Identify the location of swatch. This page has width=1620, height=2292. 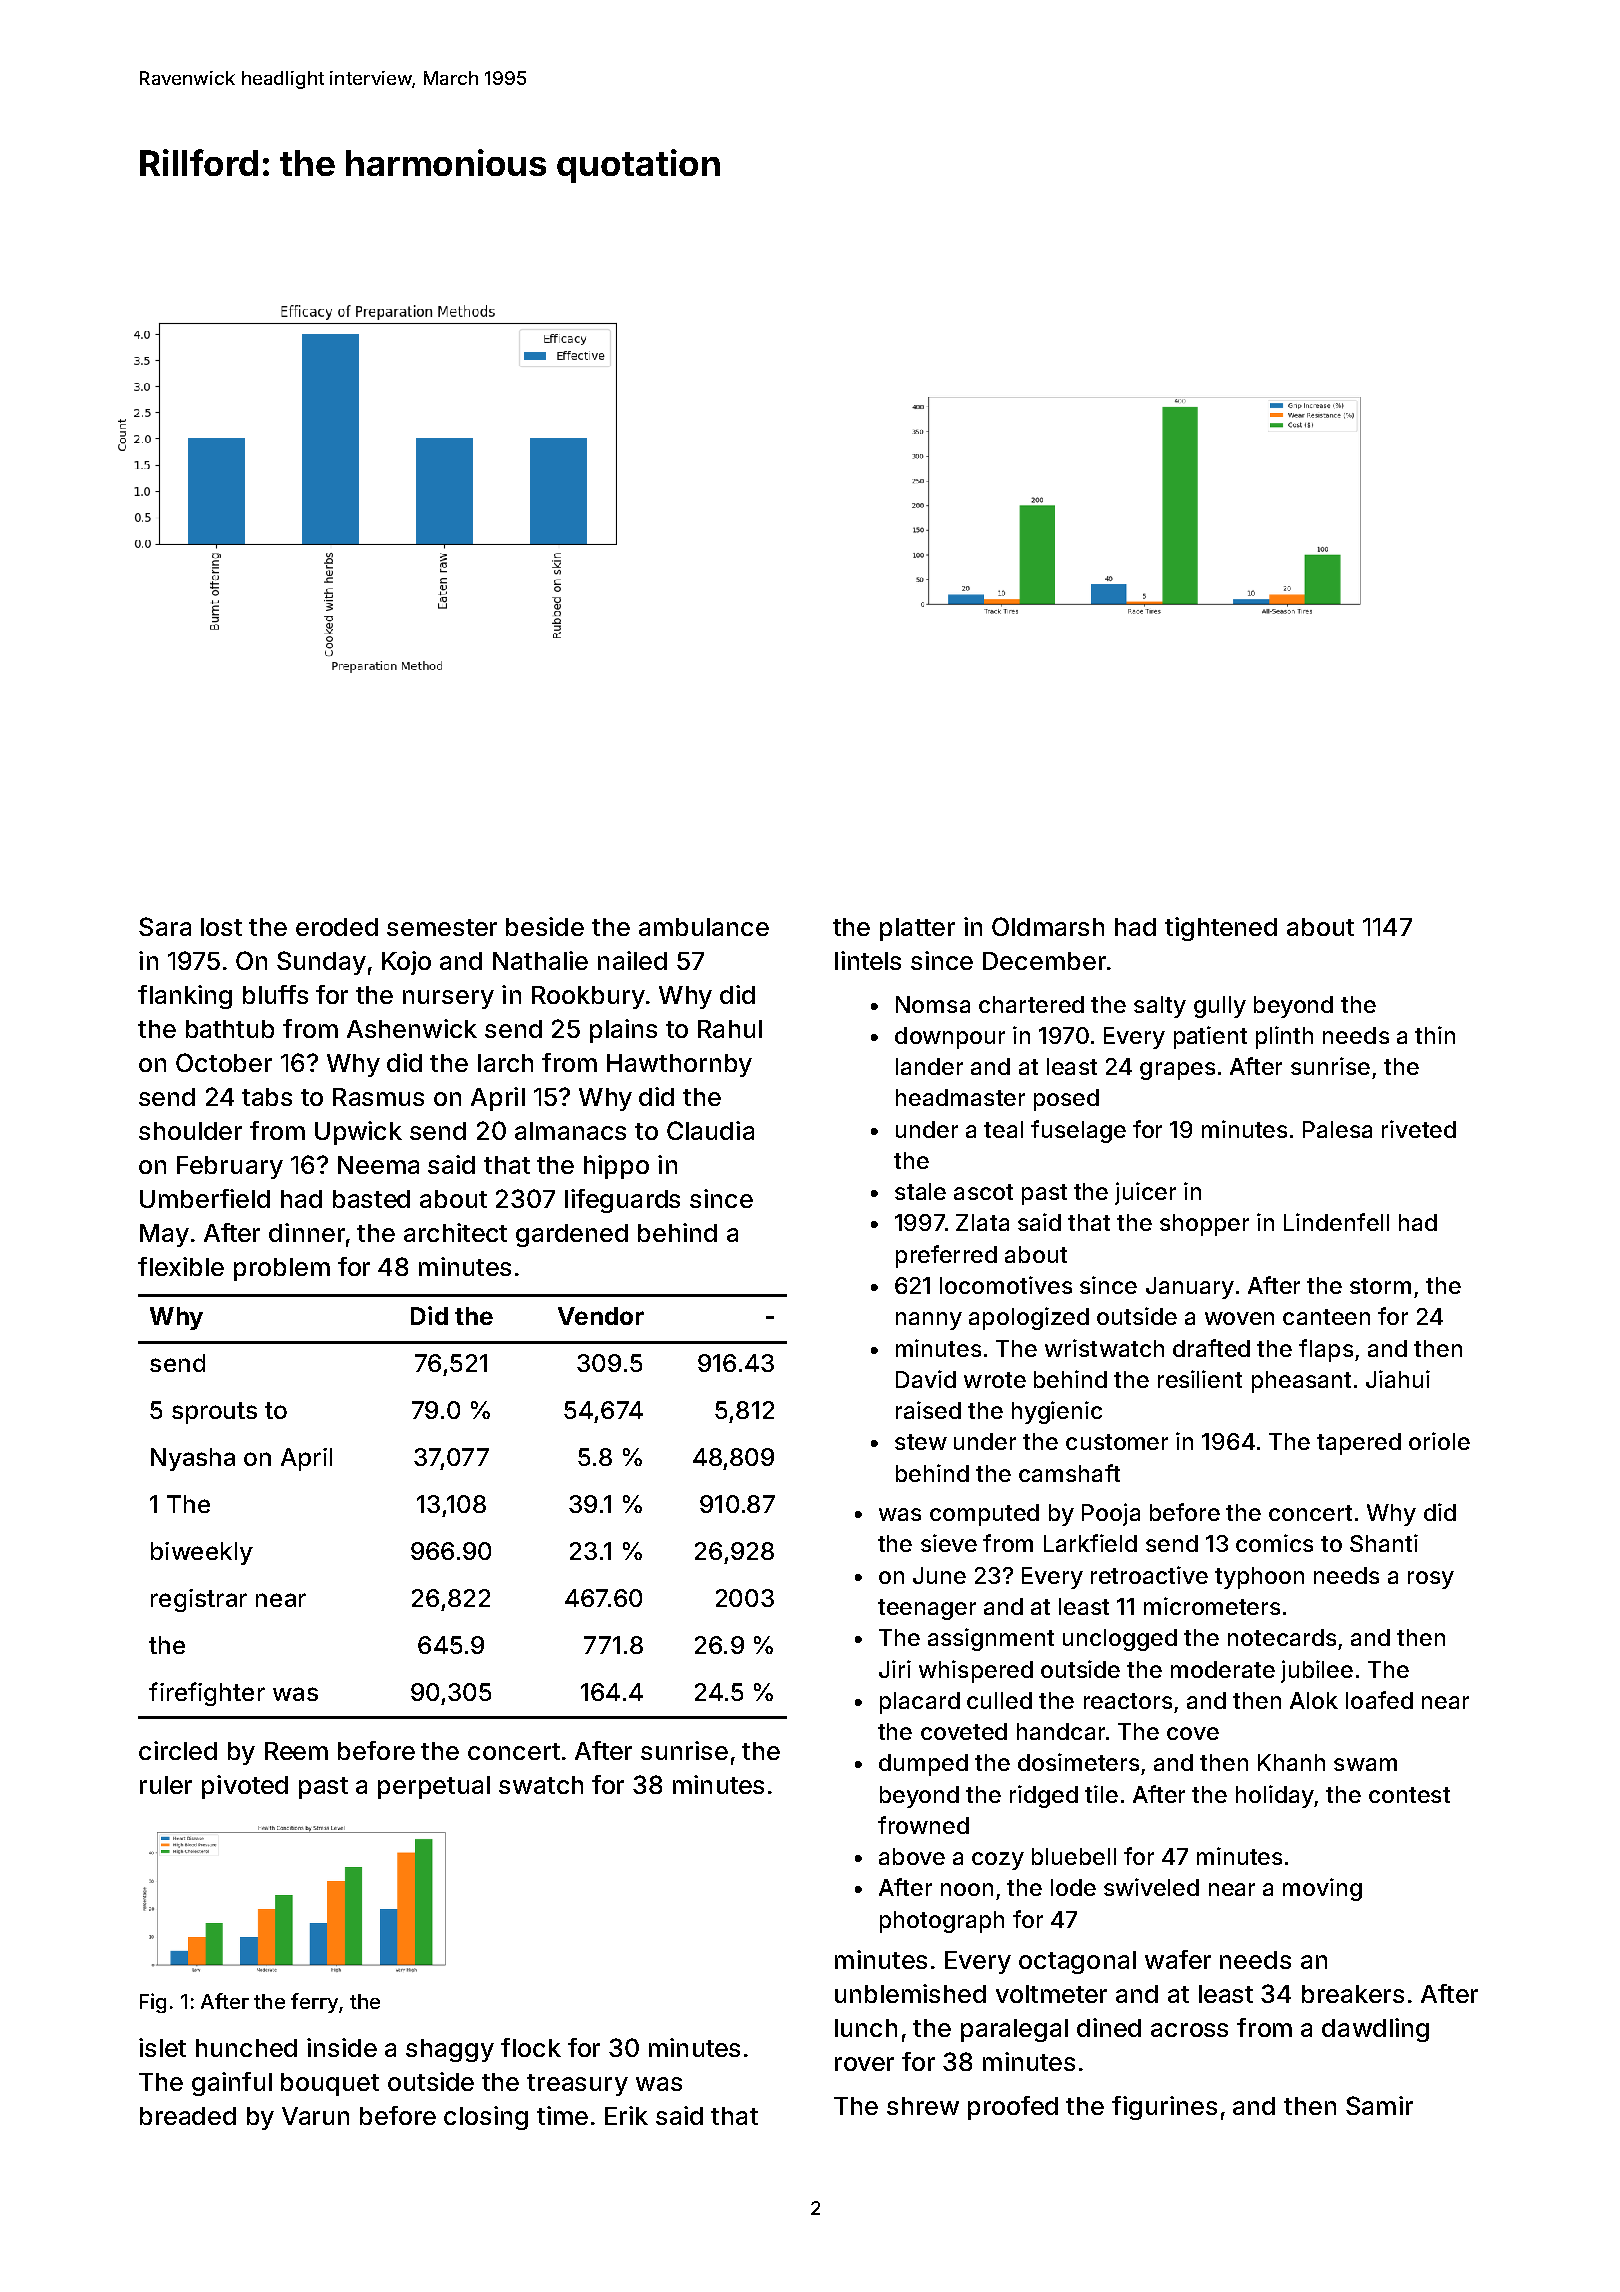
(541, 1785).
